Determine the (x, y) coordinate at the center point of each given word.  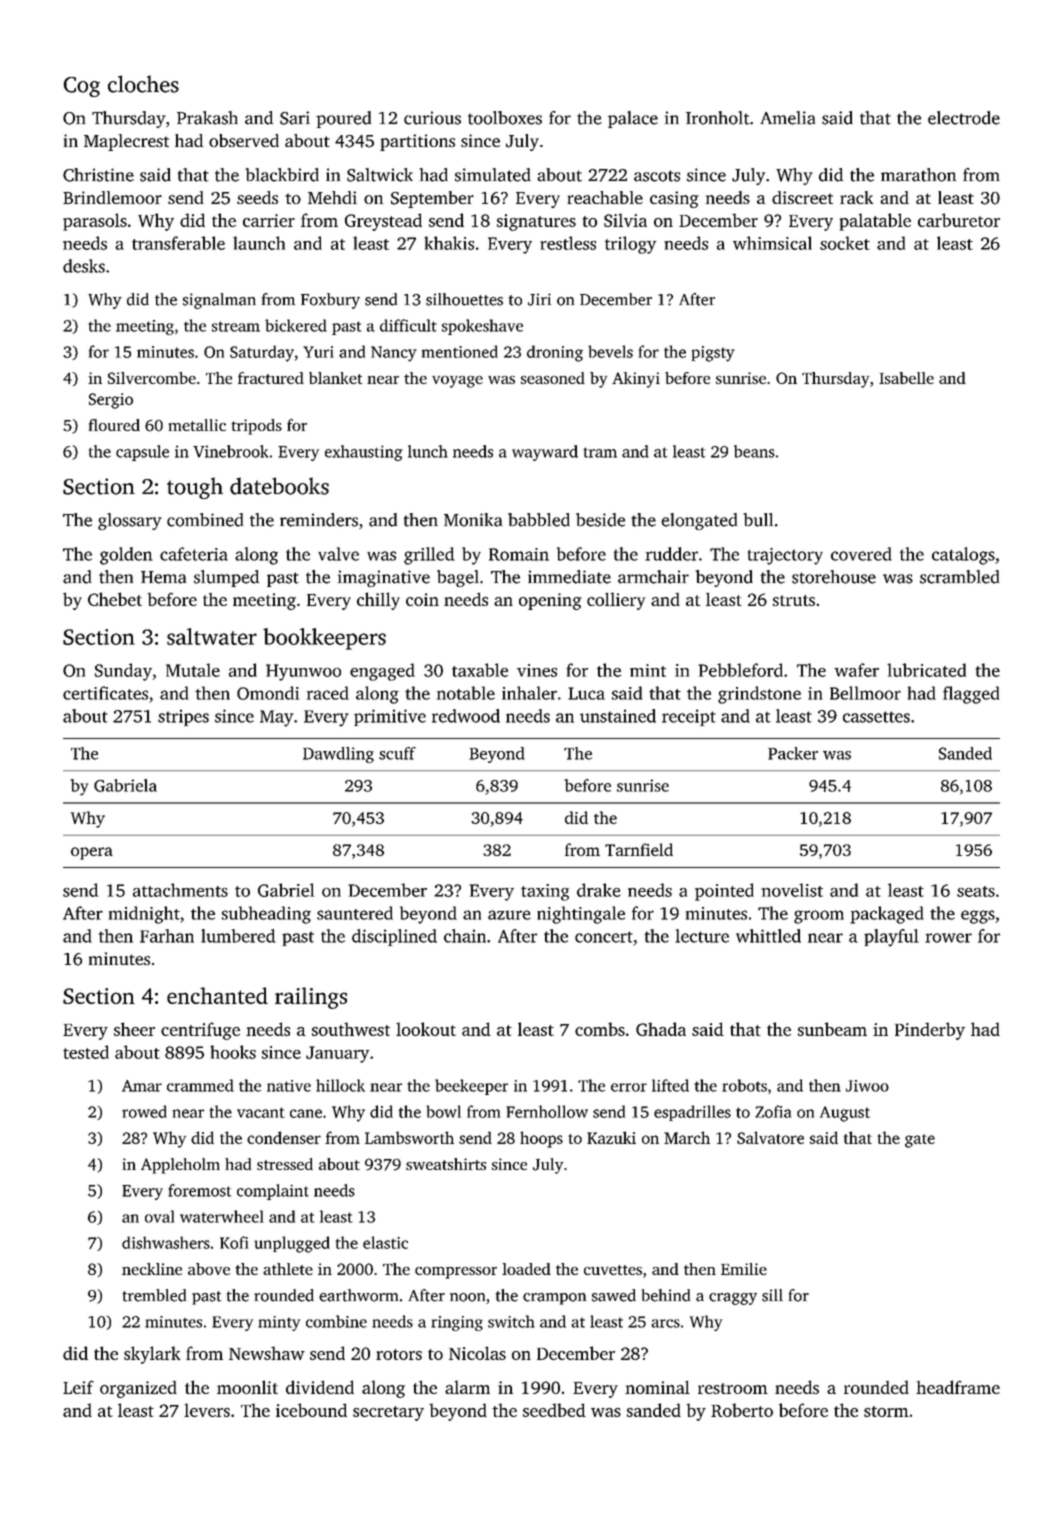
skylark (152, 1355)
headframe (958, 1387)
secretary (388, 1413)
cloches (143, 84)
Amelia (788, 118)
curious (432, 118)
